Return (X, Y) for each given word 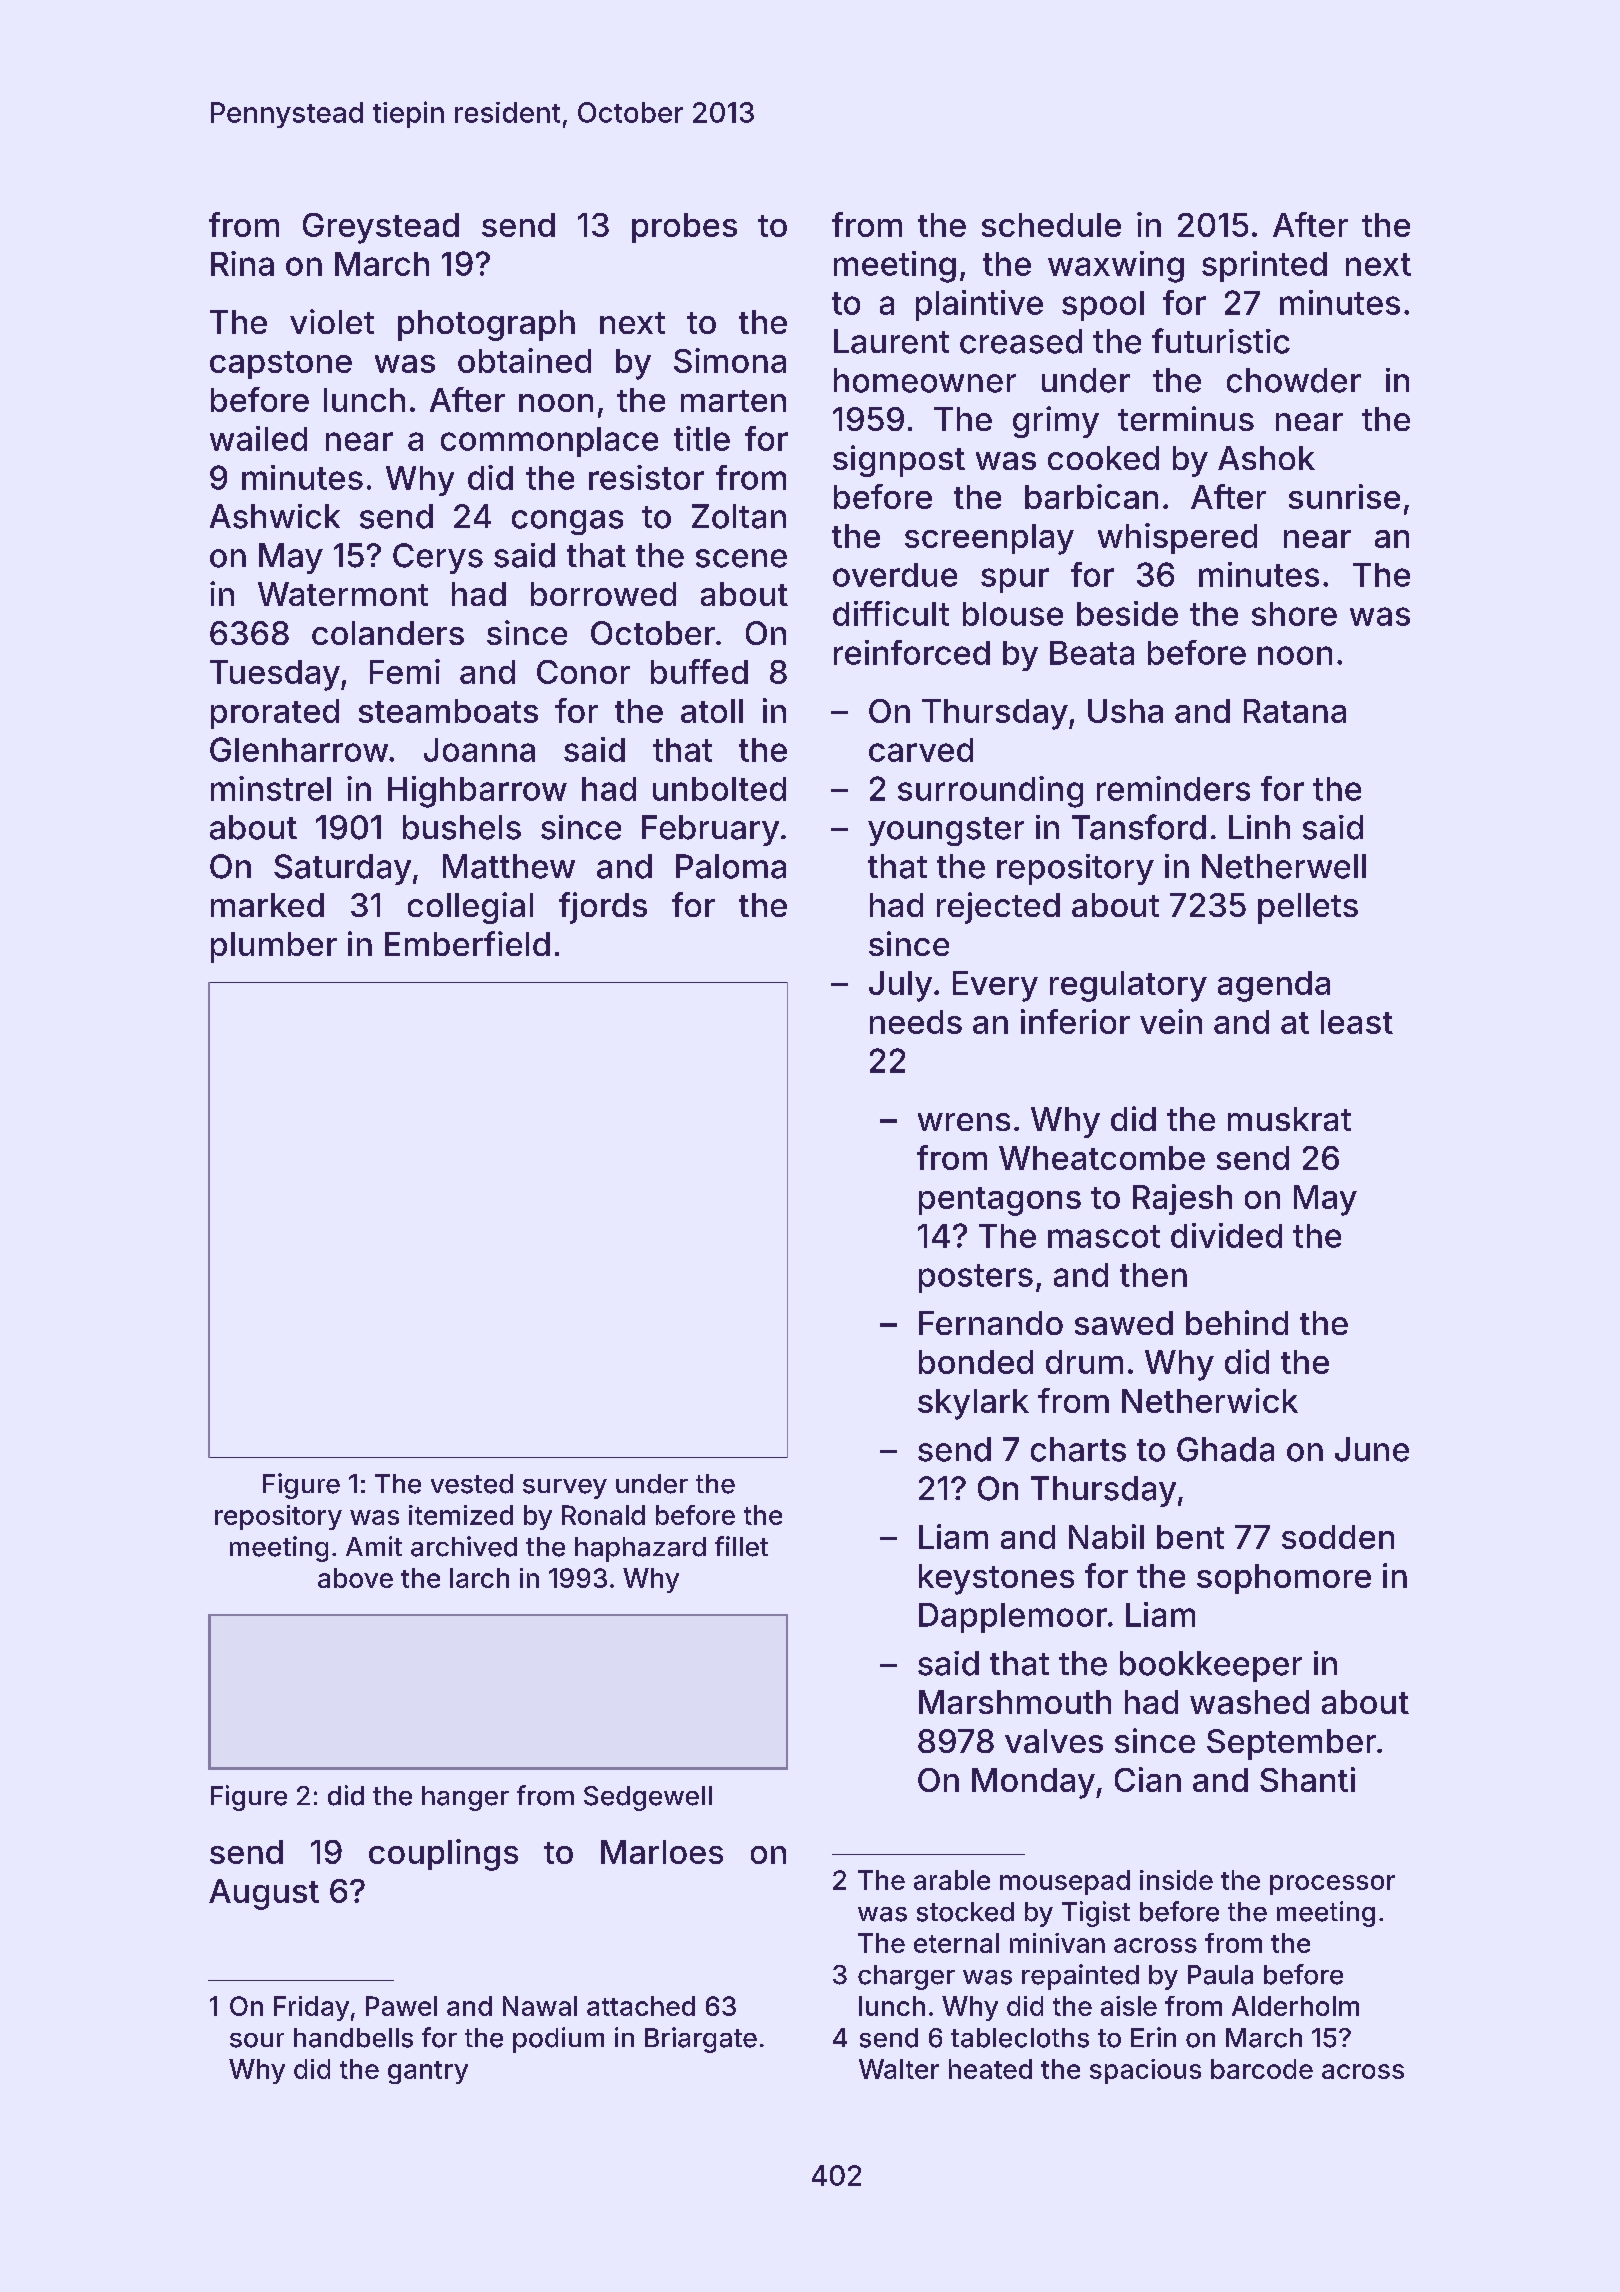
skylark (973, 1404)
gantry (428, 2072)
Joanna (479, 750)
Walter (899, 2069)
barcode (1262, 2069)
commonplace (549, 442)
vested (472, 1484)
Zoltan (739, 516)
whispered (1177, 538)
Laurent (891, 341)
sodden (1338, 1537)
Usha (1125, 711)
